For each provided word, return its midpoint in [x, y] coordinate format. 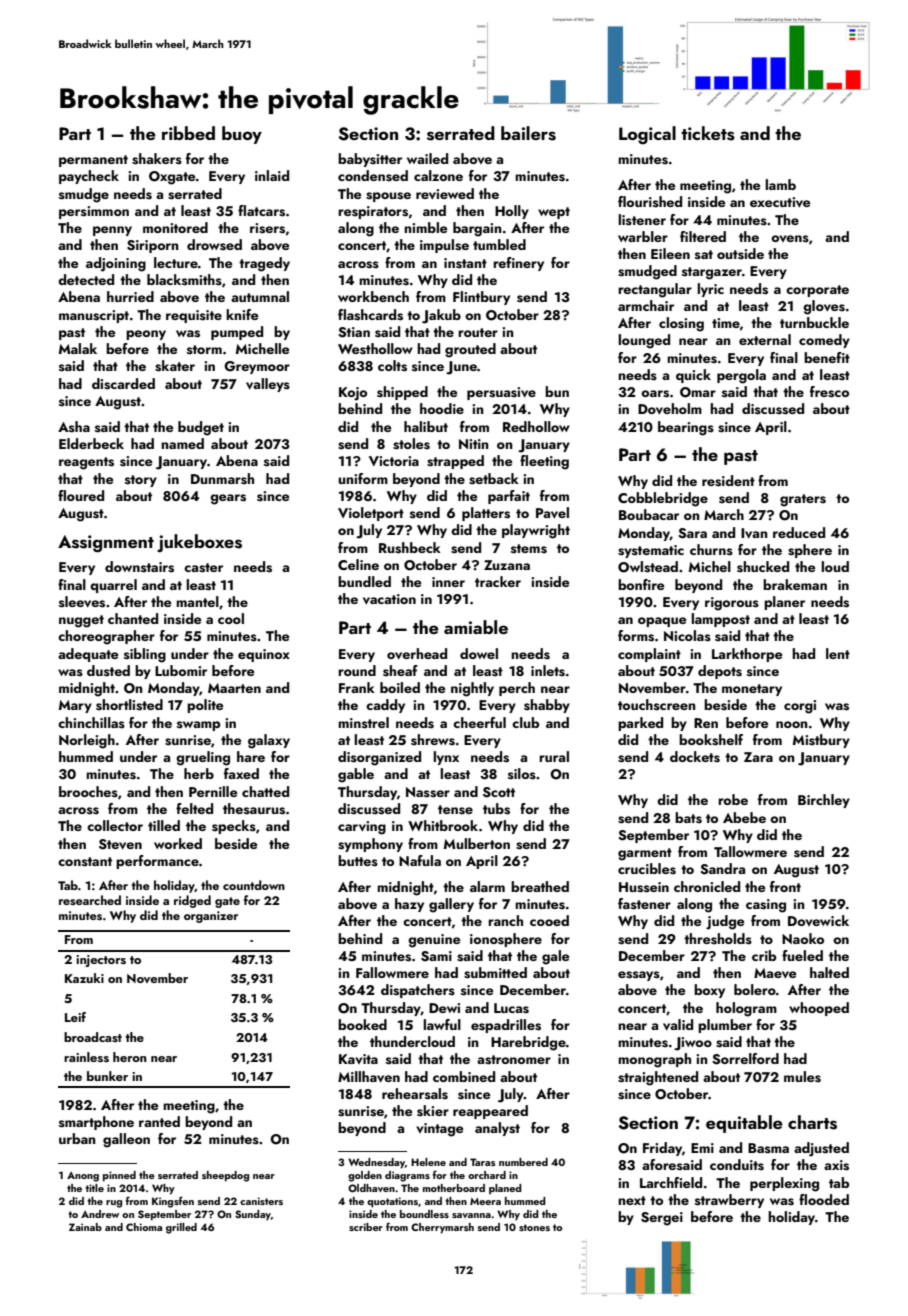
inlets [548, 671]
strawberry [729, 1201]
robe [733, 799]
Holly [512, 212]
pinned [119, 1176]
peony [146, 335]
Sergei [662, 1219]
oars [655, 394]
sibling [145, 655]
